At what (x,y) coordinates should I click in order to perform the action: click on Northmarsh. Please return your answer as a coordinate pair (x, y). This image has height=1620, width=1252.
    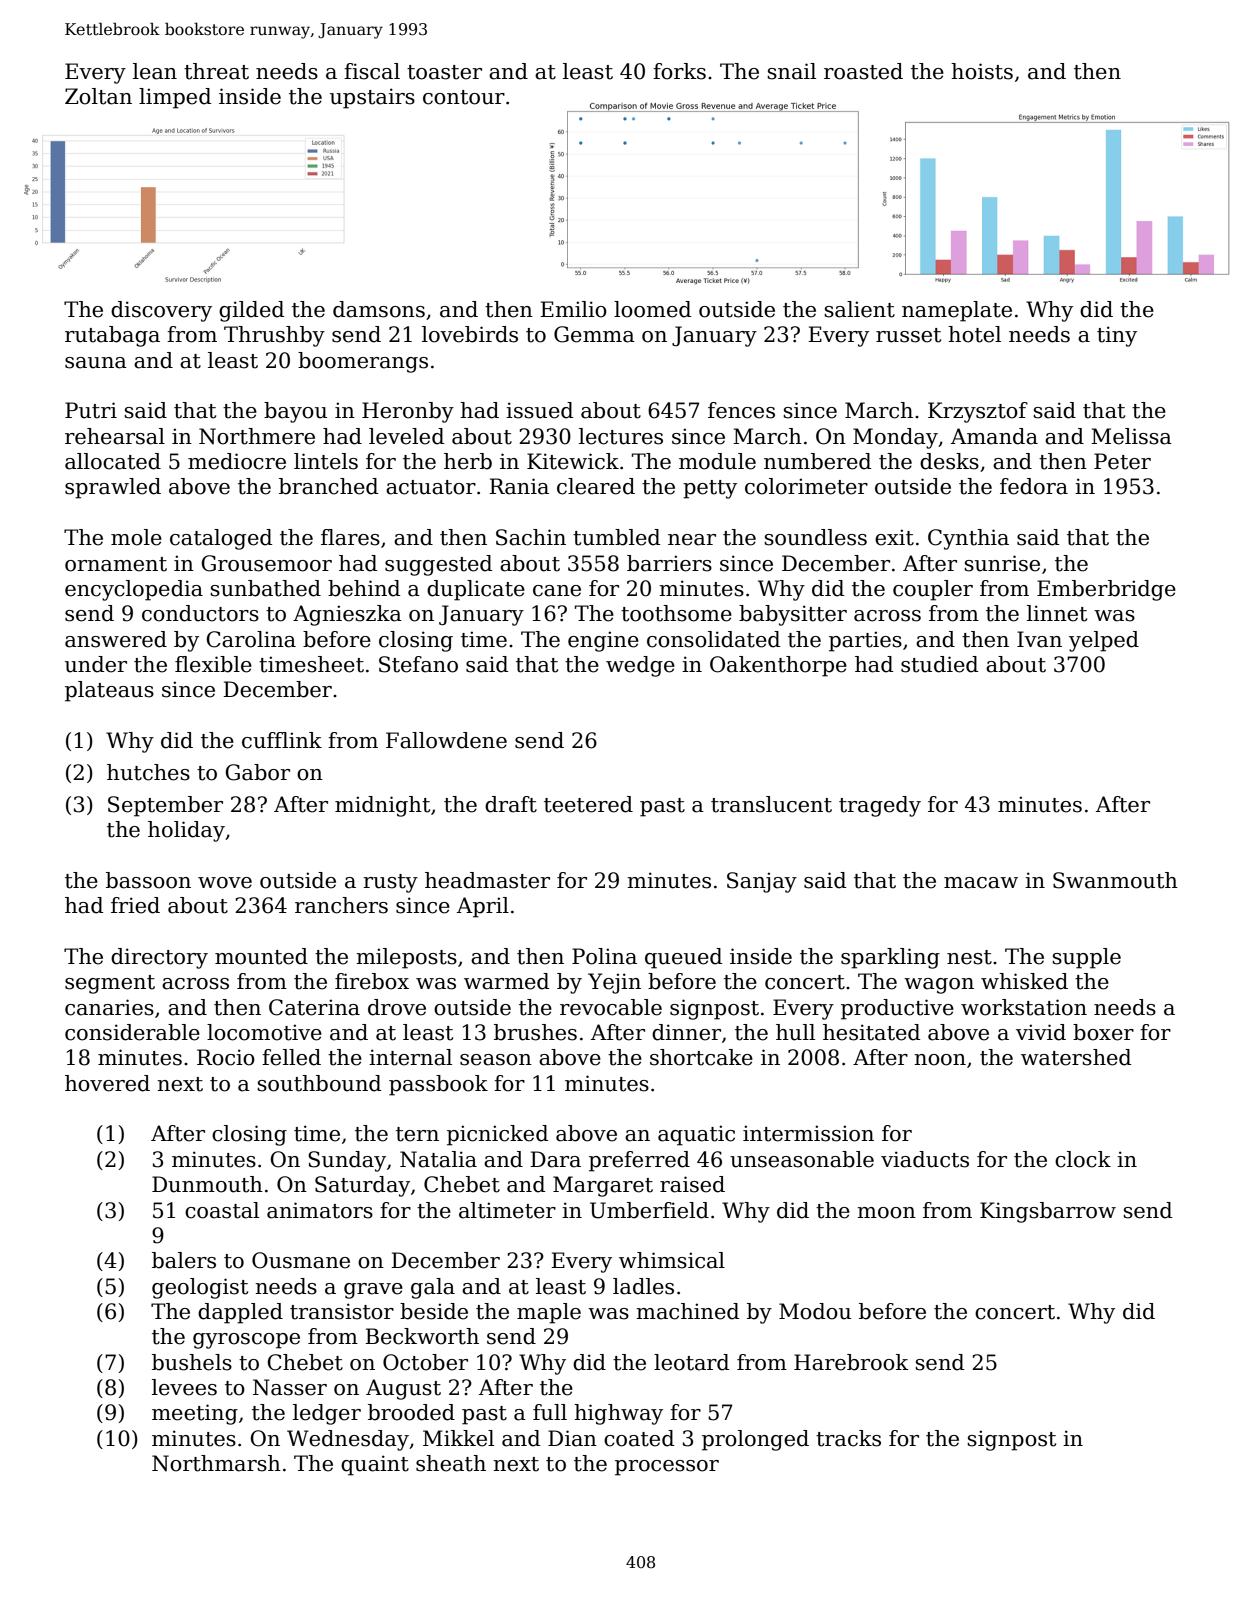
    Looking at the image, I should click on (216, 1463).
